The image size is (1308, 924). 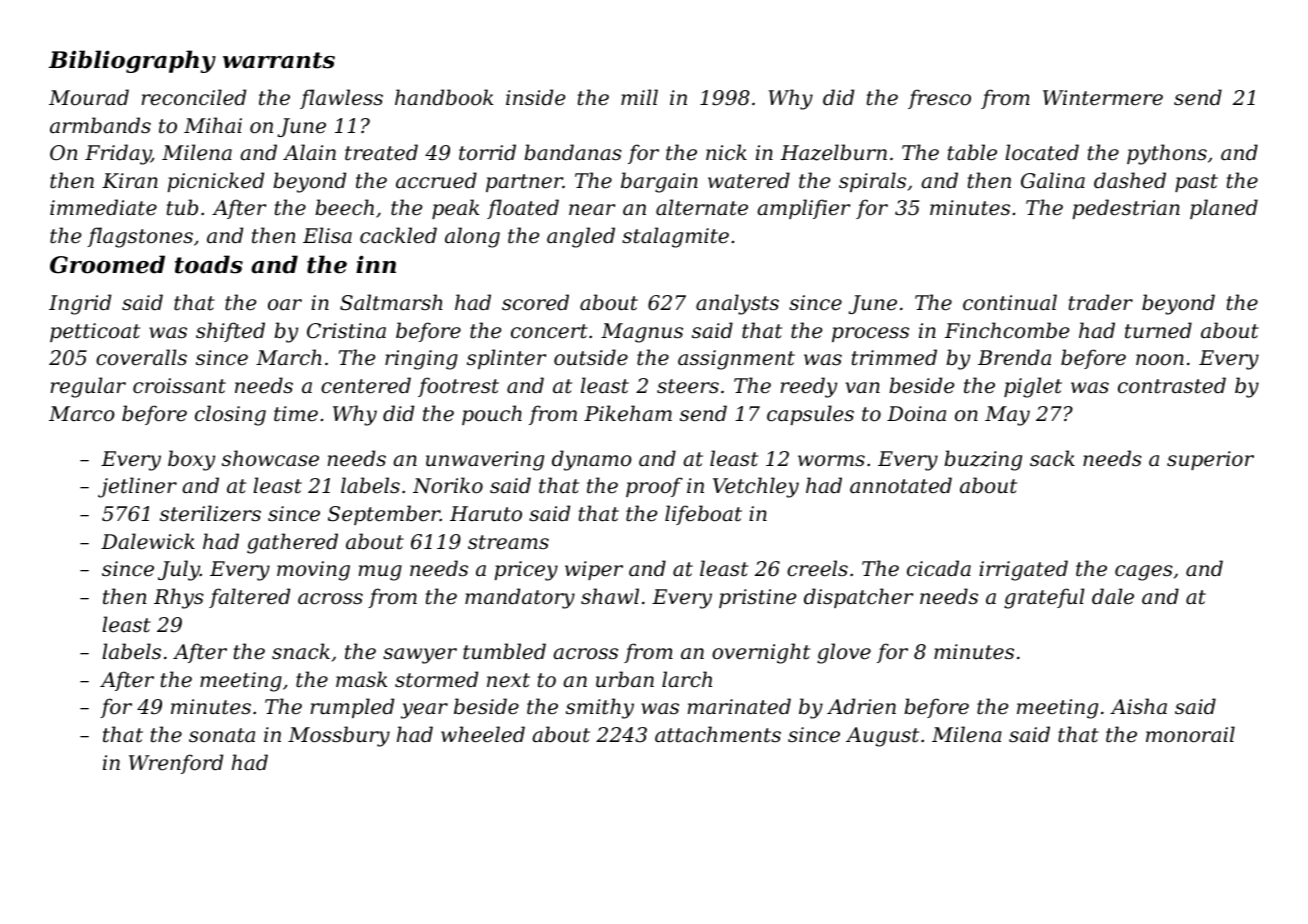 I want to click on grateful, so click(x=1044, y=598).
